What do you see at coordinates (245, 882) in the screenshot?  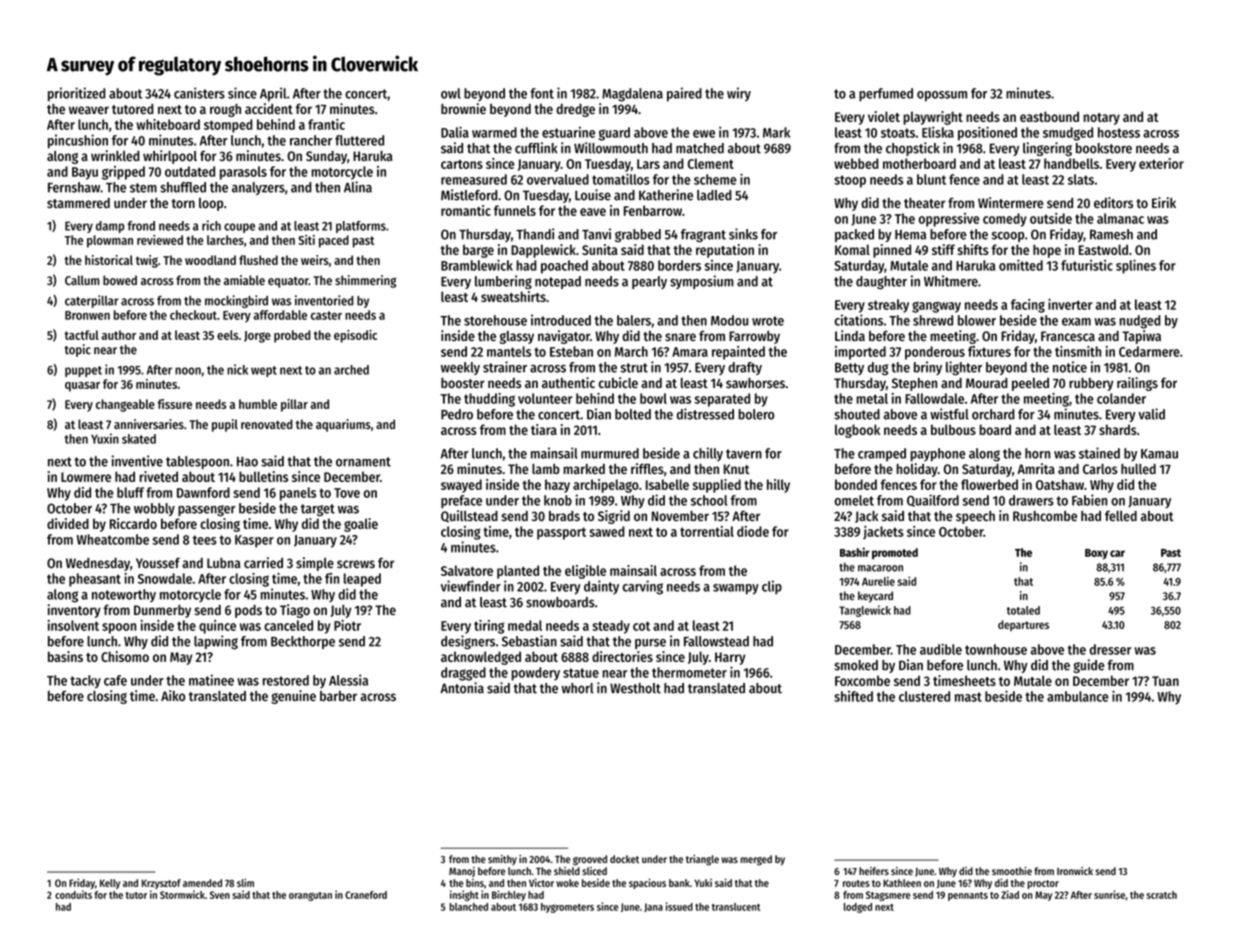 I see `slim` at bounding box center [245, 882].
